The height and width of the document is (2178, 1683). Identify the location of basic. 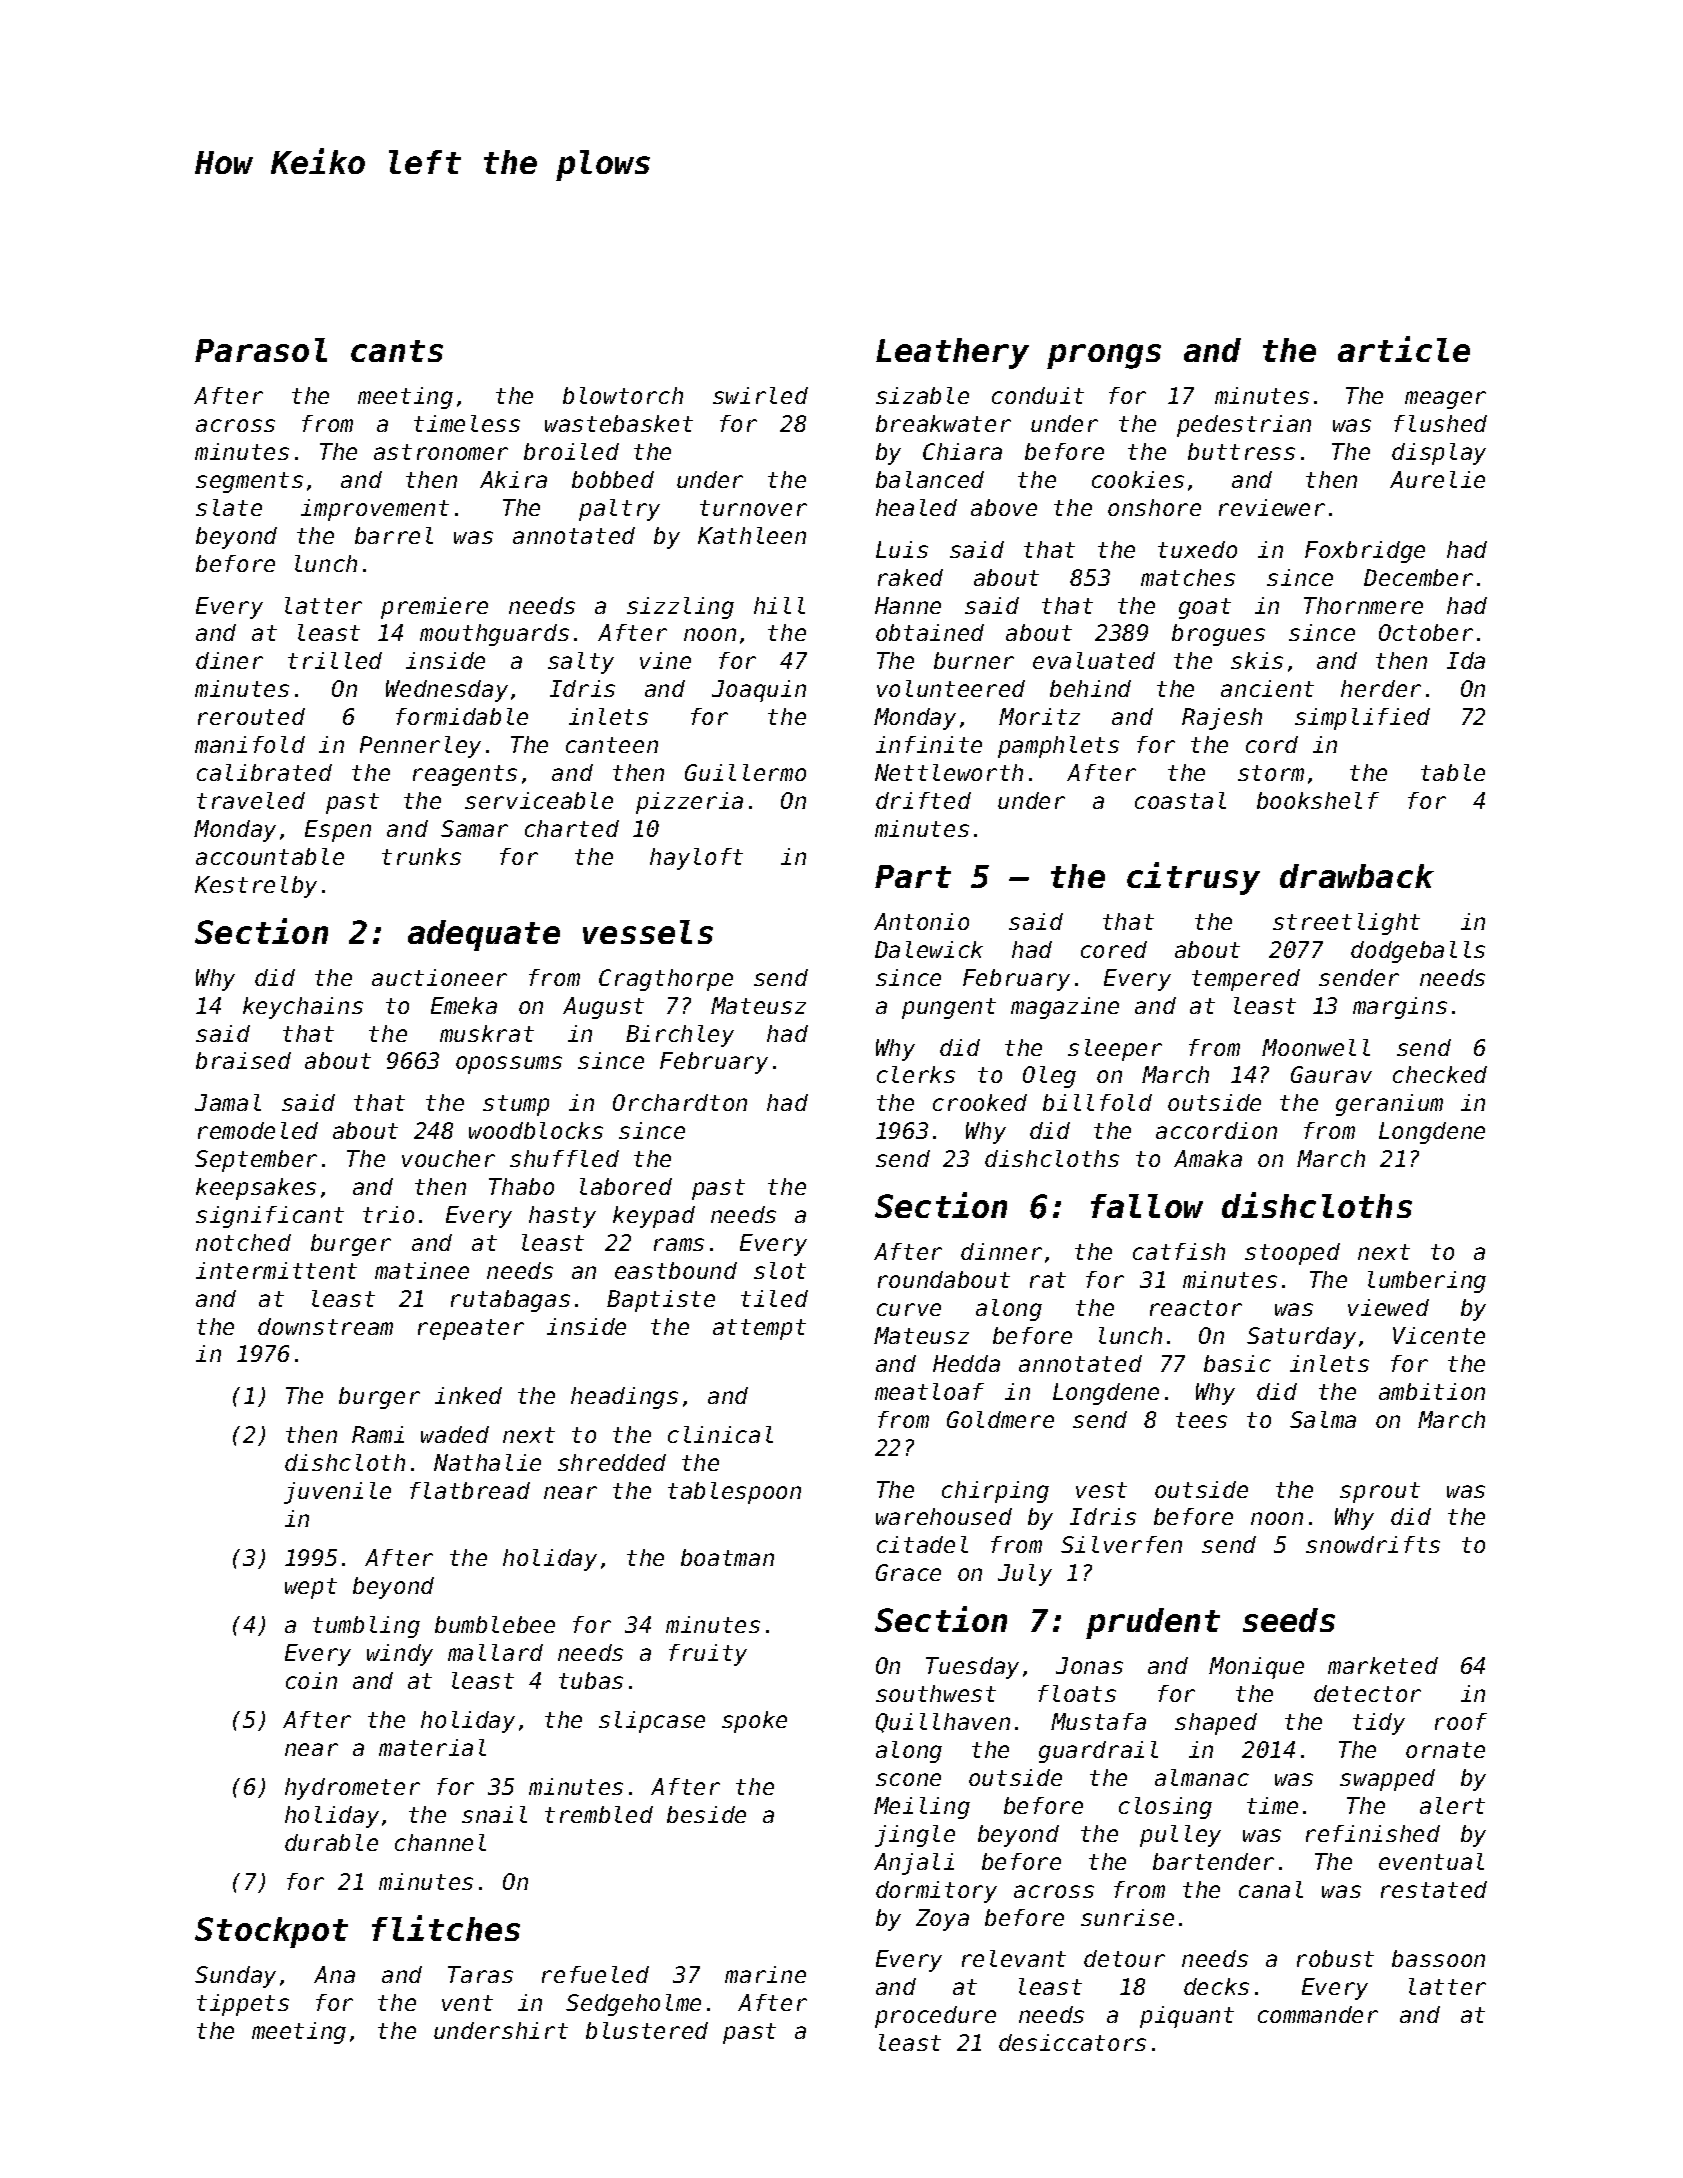
(1237, 1363).
